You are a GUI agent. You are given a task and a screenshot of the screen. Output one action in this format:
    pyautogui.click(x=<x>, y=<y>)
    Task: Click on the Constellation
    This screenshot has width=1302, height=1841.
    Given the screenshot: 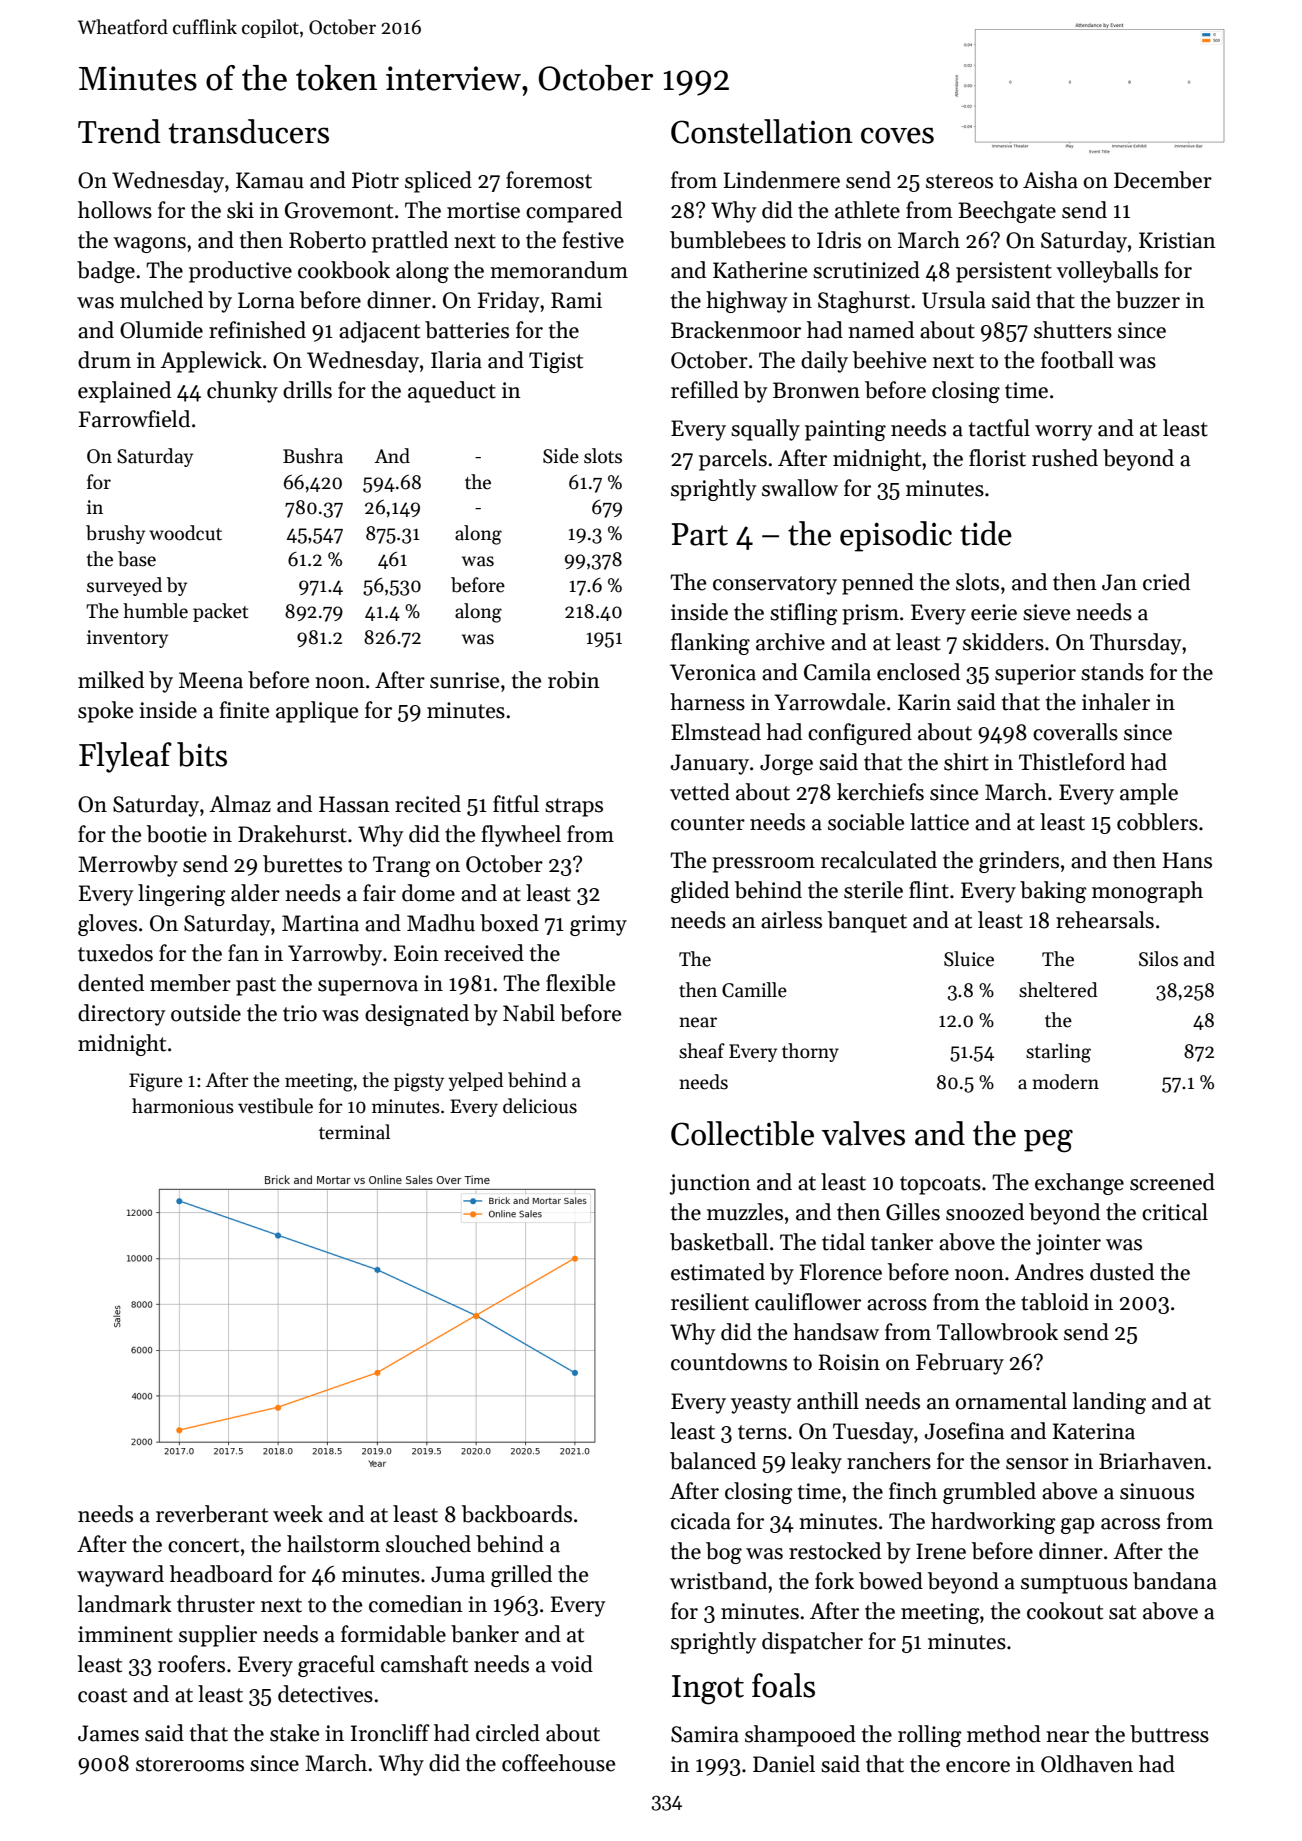 What is the action you would take?
    pyautogui.click(x=762, y=131)
